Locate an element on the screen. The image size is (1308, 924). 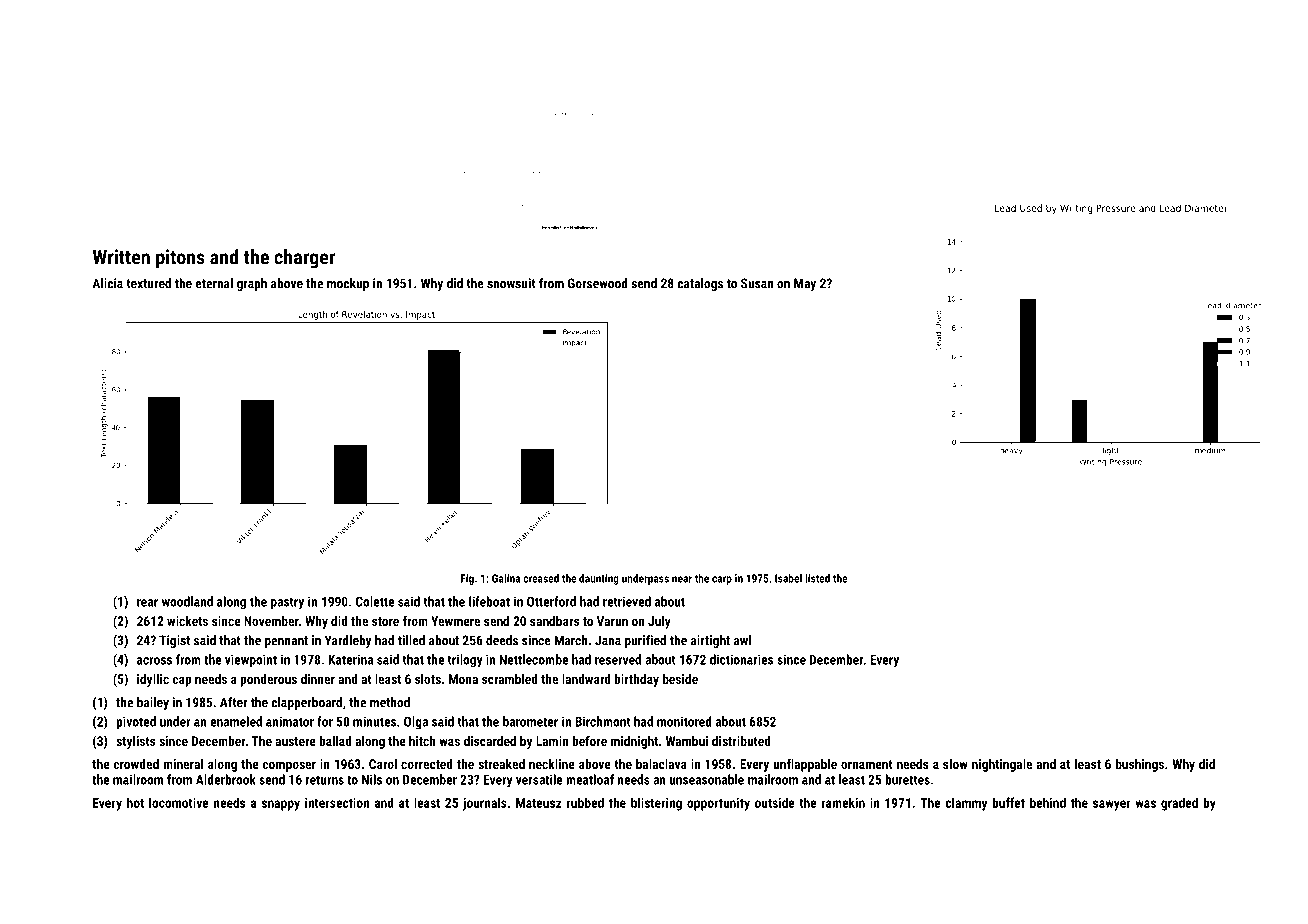
snowsuit is located at coordinates (511, 283).
